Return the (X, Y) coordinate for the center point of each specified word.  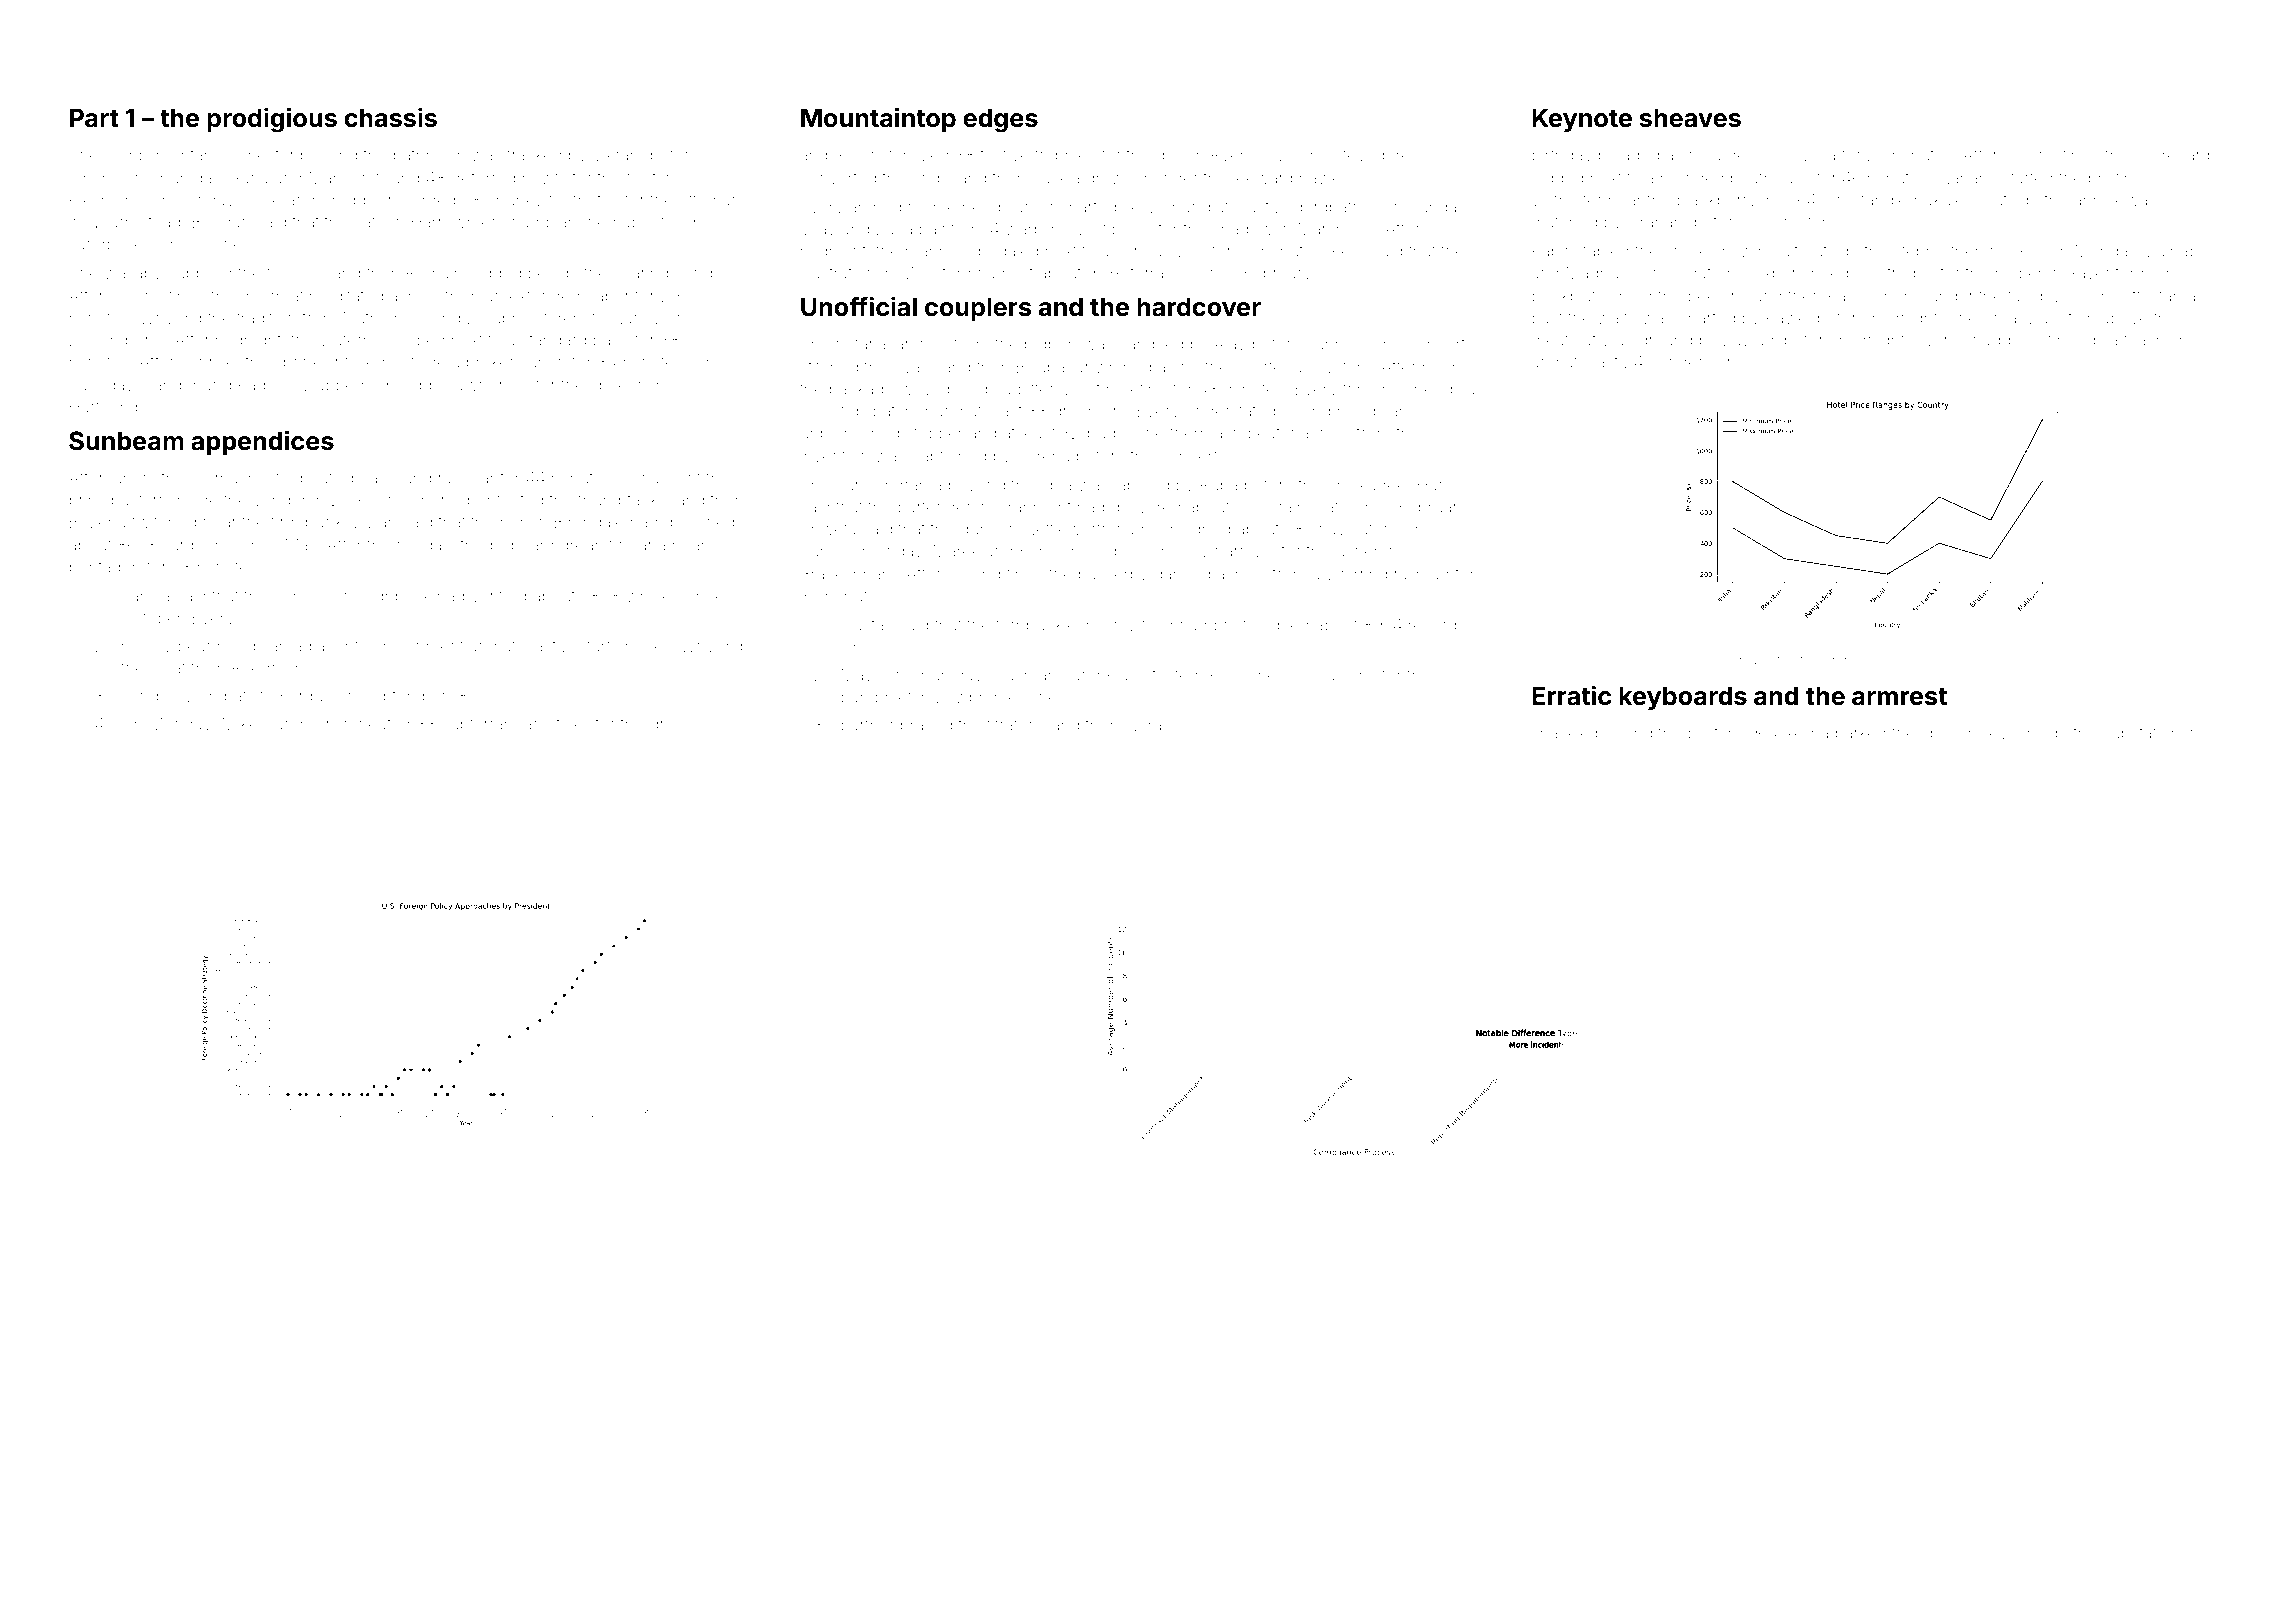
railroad (1422, 574)
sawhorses (489, 385)
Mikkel (246, 723)
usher (1358, 551)
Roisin (857, 154)
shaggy (1992, 342)
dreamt (587, 545)
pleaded (1629, 156)
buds (1106, 433)
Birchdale (589, 521)
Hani (1434, 485)
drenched (1853, 660)
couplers (978, 309)
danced (1182, 574)
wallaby (132, 275)
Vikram (617, 155)
